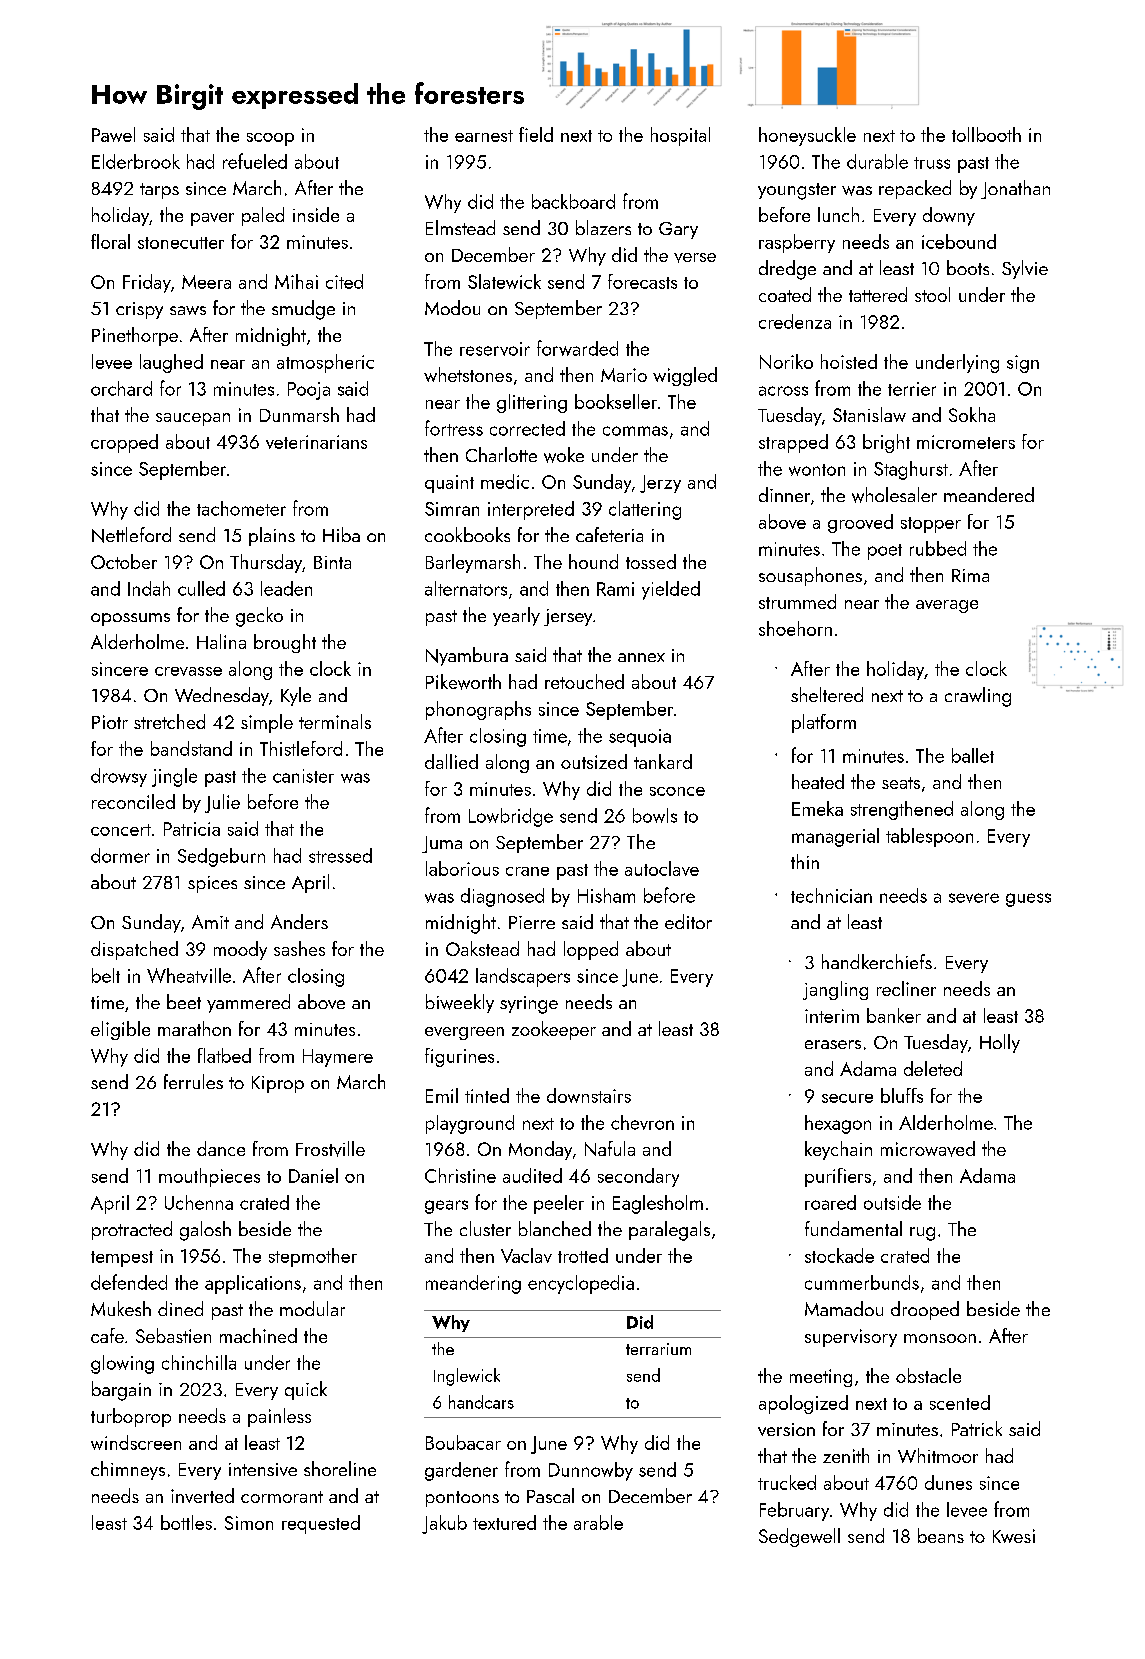 This image has width=1145, height=1659. Describe the element at coordinates (885, 552) in the image. I see `poet` at that location.
